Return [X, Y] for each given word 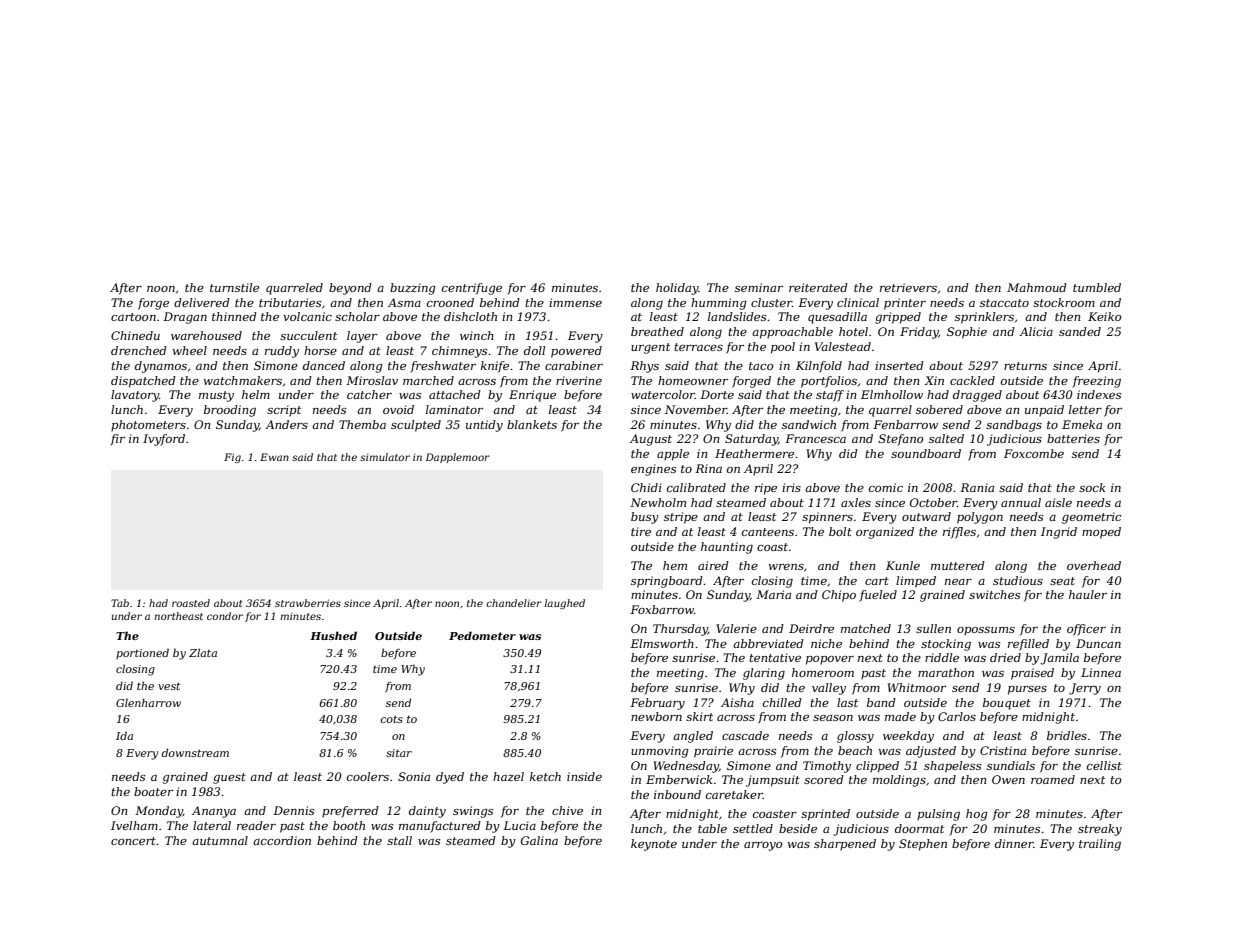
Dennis [293, 810]
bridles [1067, 735]
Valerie [736, 628]
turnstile [234, 287]
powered [576, 352]
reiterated [818, 287]
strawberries [308, 603]
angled [693, 737]
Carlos [957, 716]
